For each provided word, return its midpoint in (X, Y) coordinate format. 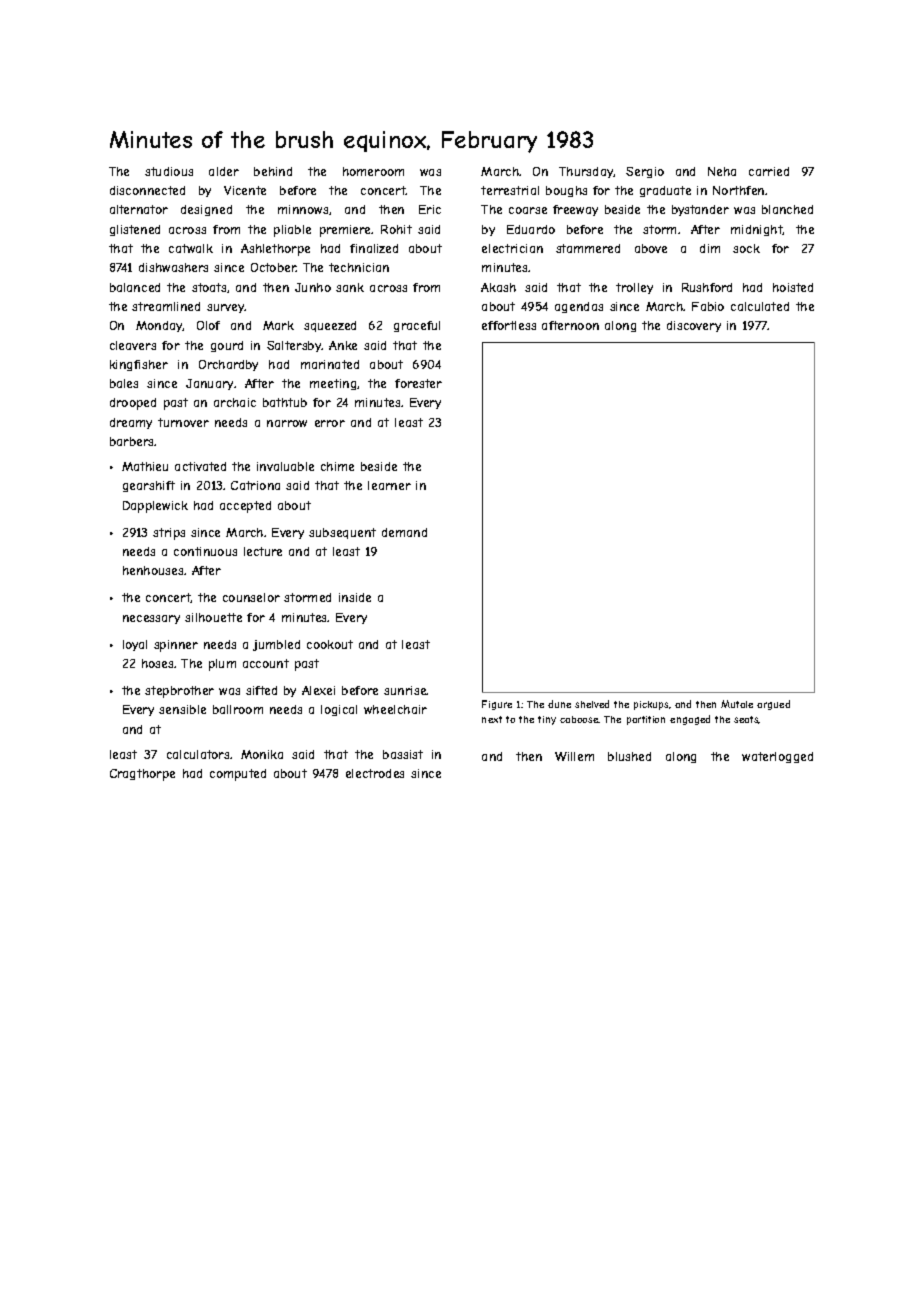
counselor (251, 597)
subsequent (342, 533)
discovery (694, 326)
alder (224, 171)
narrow (287, 423)
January (209, 384)
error (330, 423)
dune (559, 704)
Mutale (737, 704)
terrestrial (510, 190)
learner (389, 485)
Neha (722, 171)
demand (404, 532)
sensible (182, 709)
